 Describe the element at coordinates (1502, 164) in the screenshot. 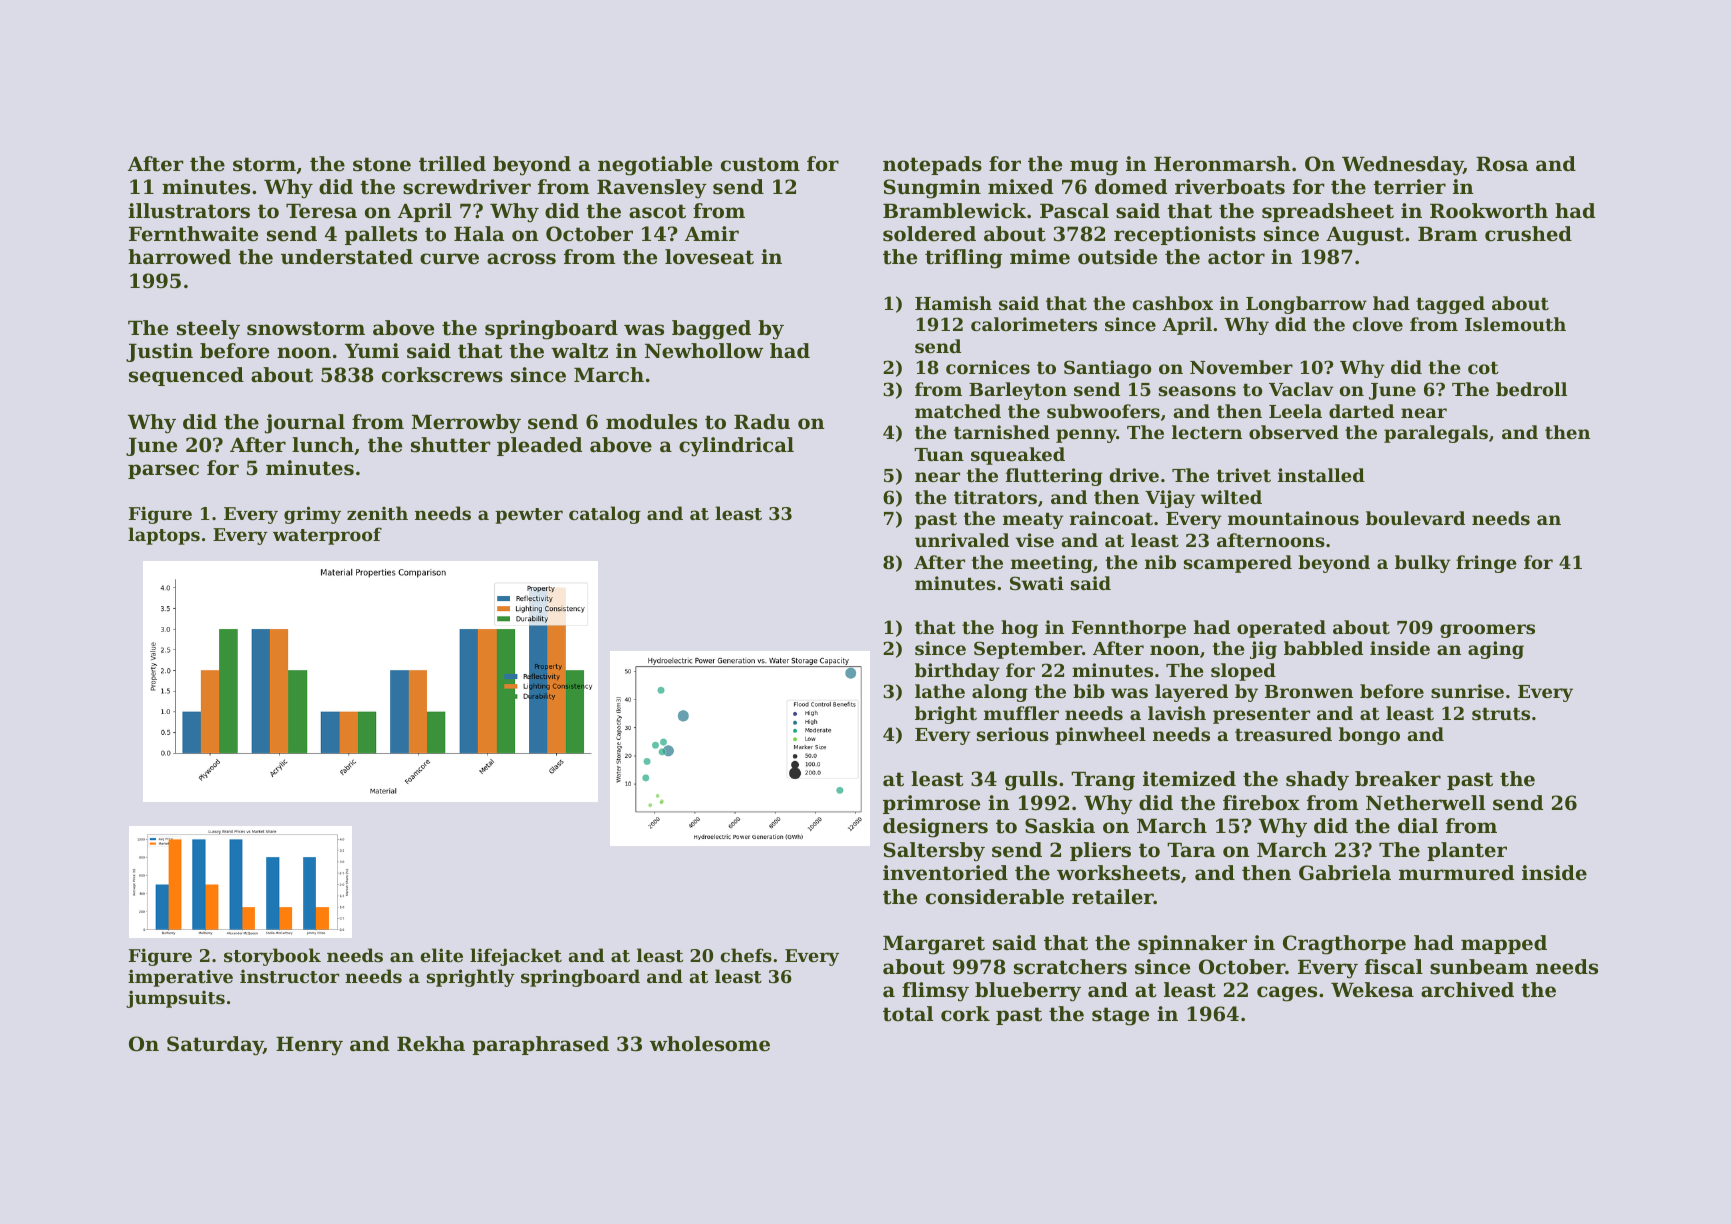

I see `Rosa` at that location.
